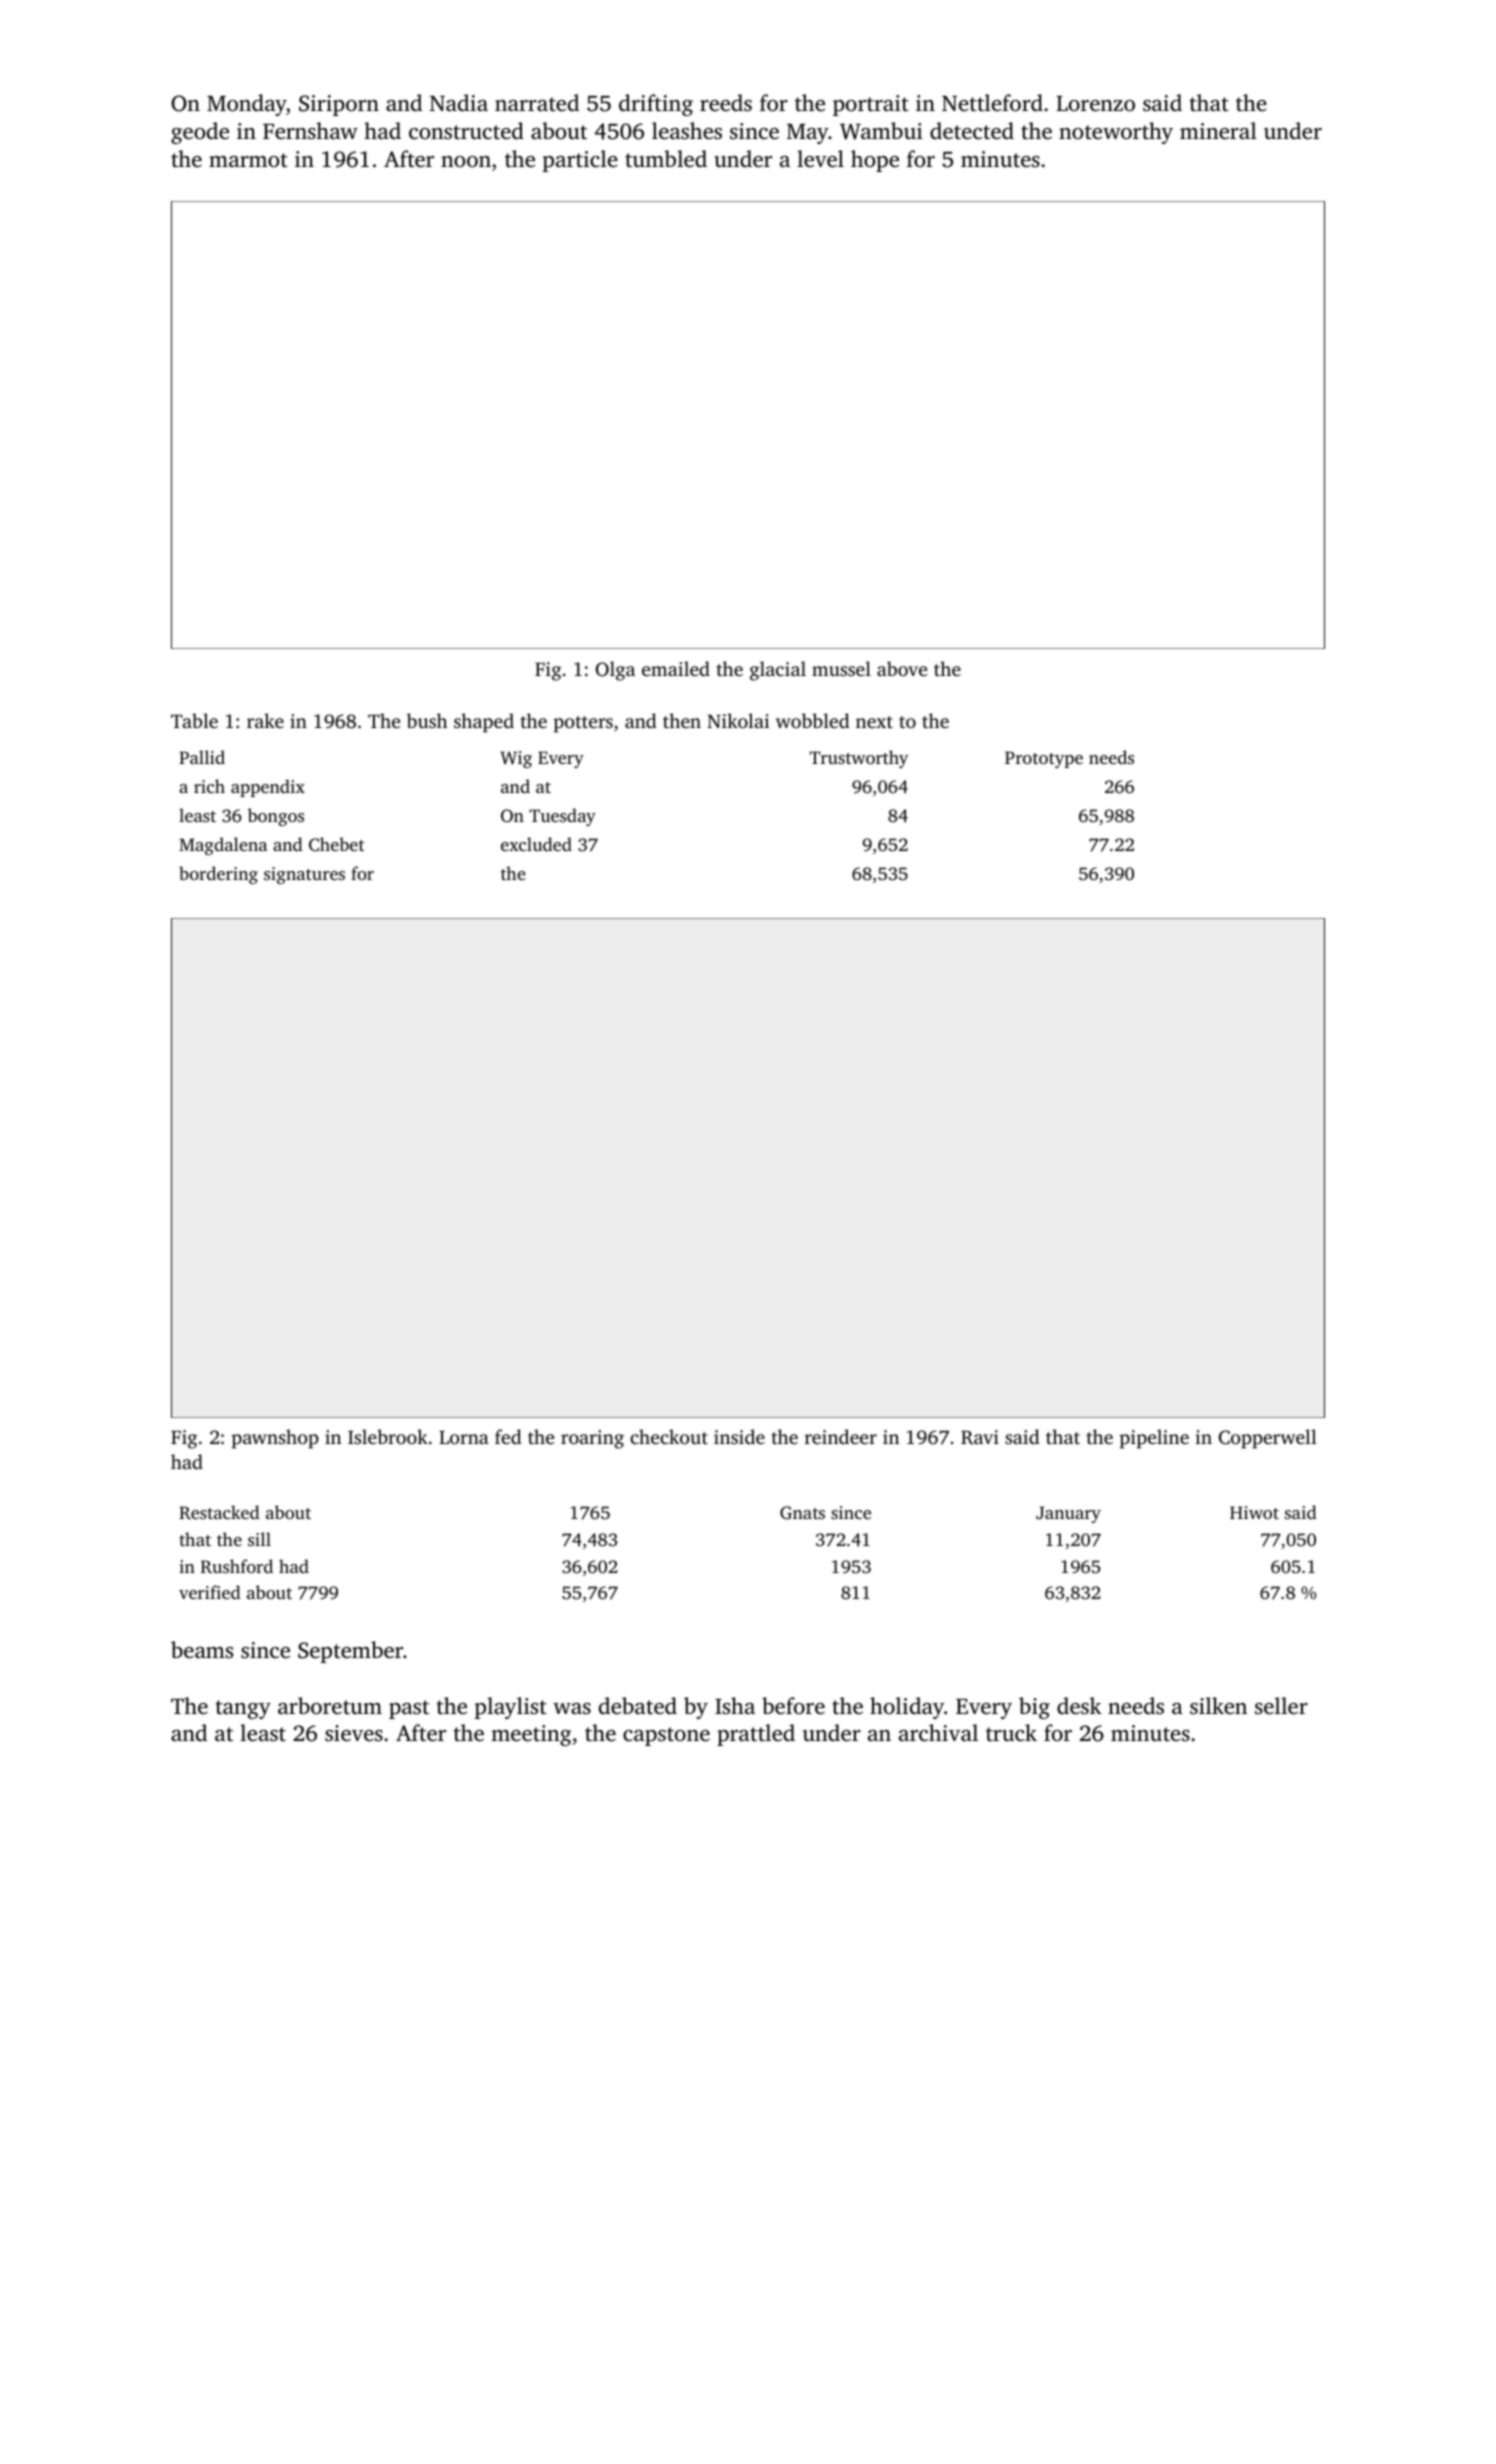 The height and width of the document is (2464, 1496). Describe the element at coordinates (875, 161) in the document. I see `hope` at that location.
